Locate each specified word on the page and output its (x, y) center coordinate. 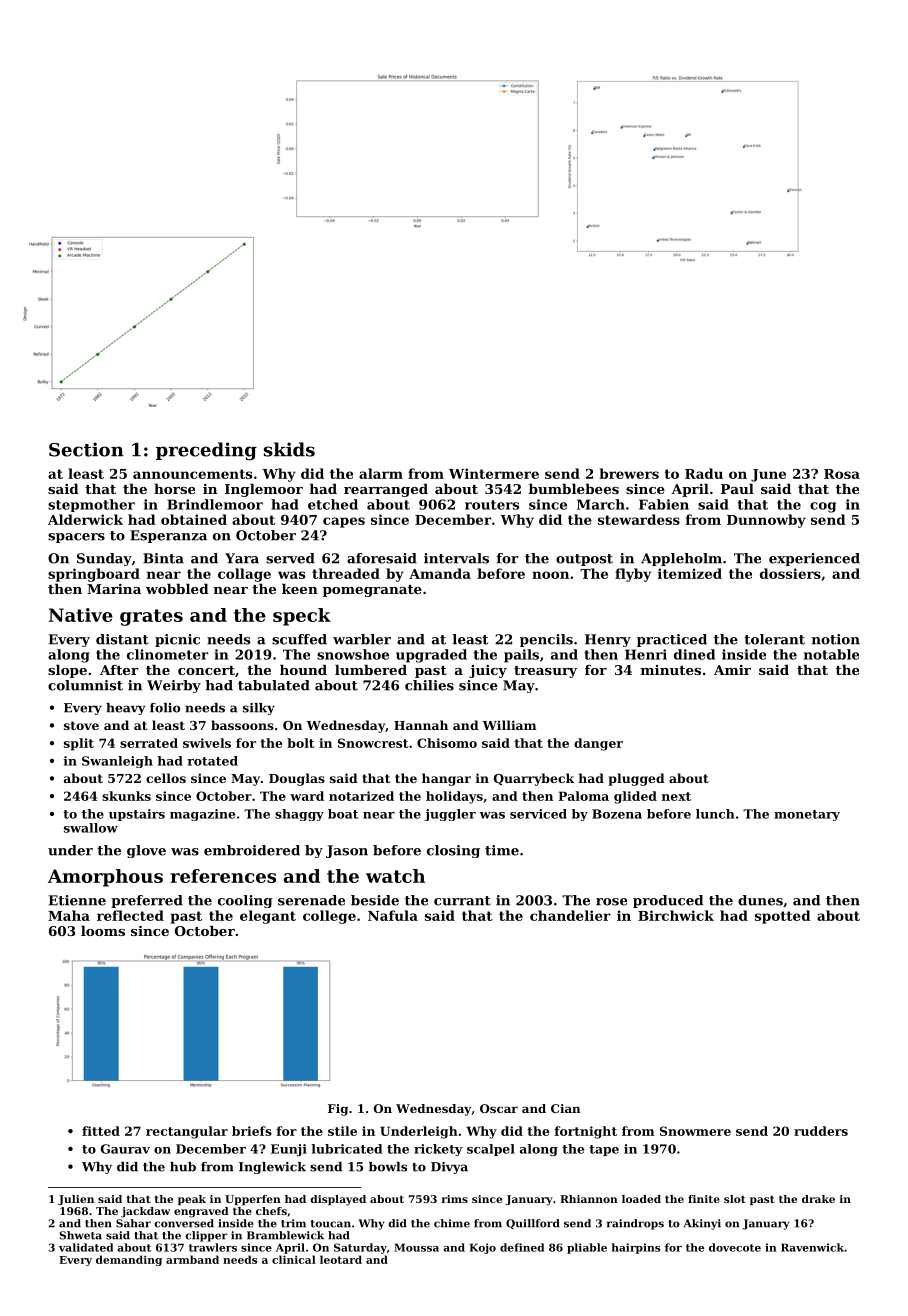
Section (86, 449)
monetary (807, 815)
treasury (545, 672)
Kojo (482, 1248)
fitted (101, 1131)
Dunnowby (766, 521)
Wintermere (494, 473)
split (79, 744)
